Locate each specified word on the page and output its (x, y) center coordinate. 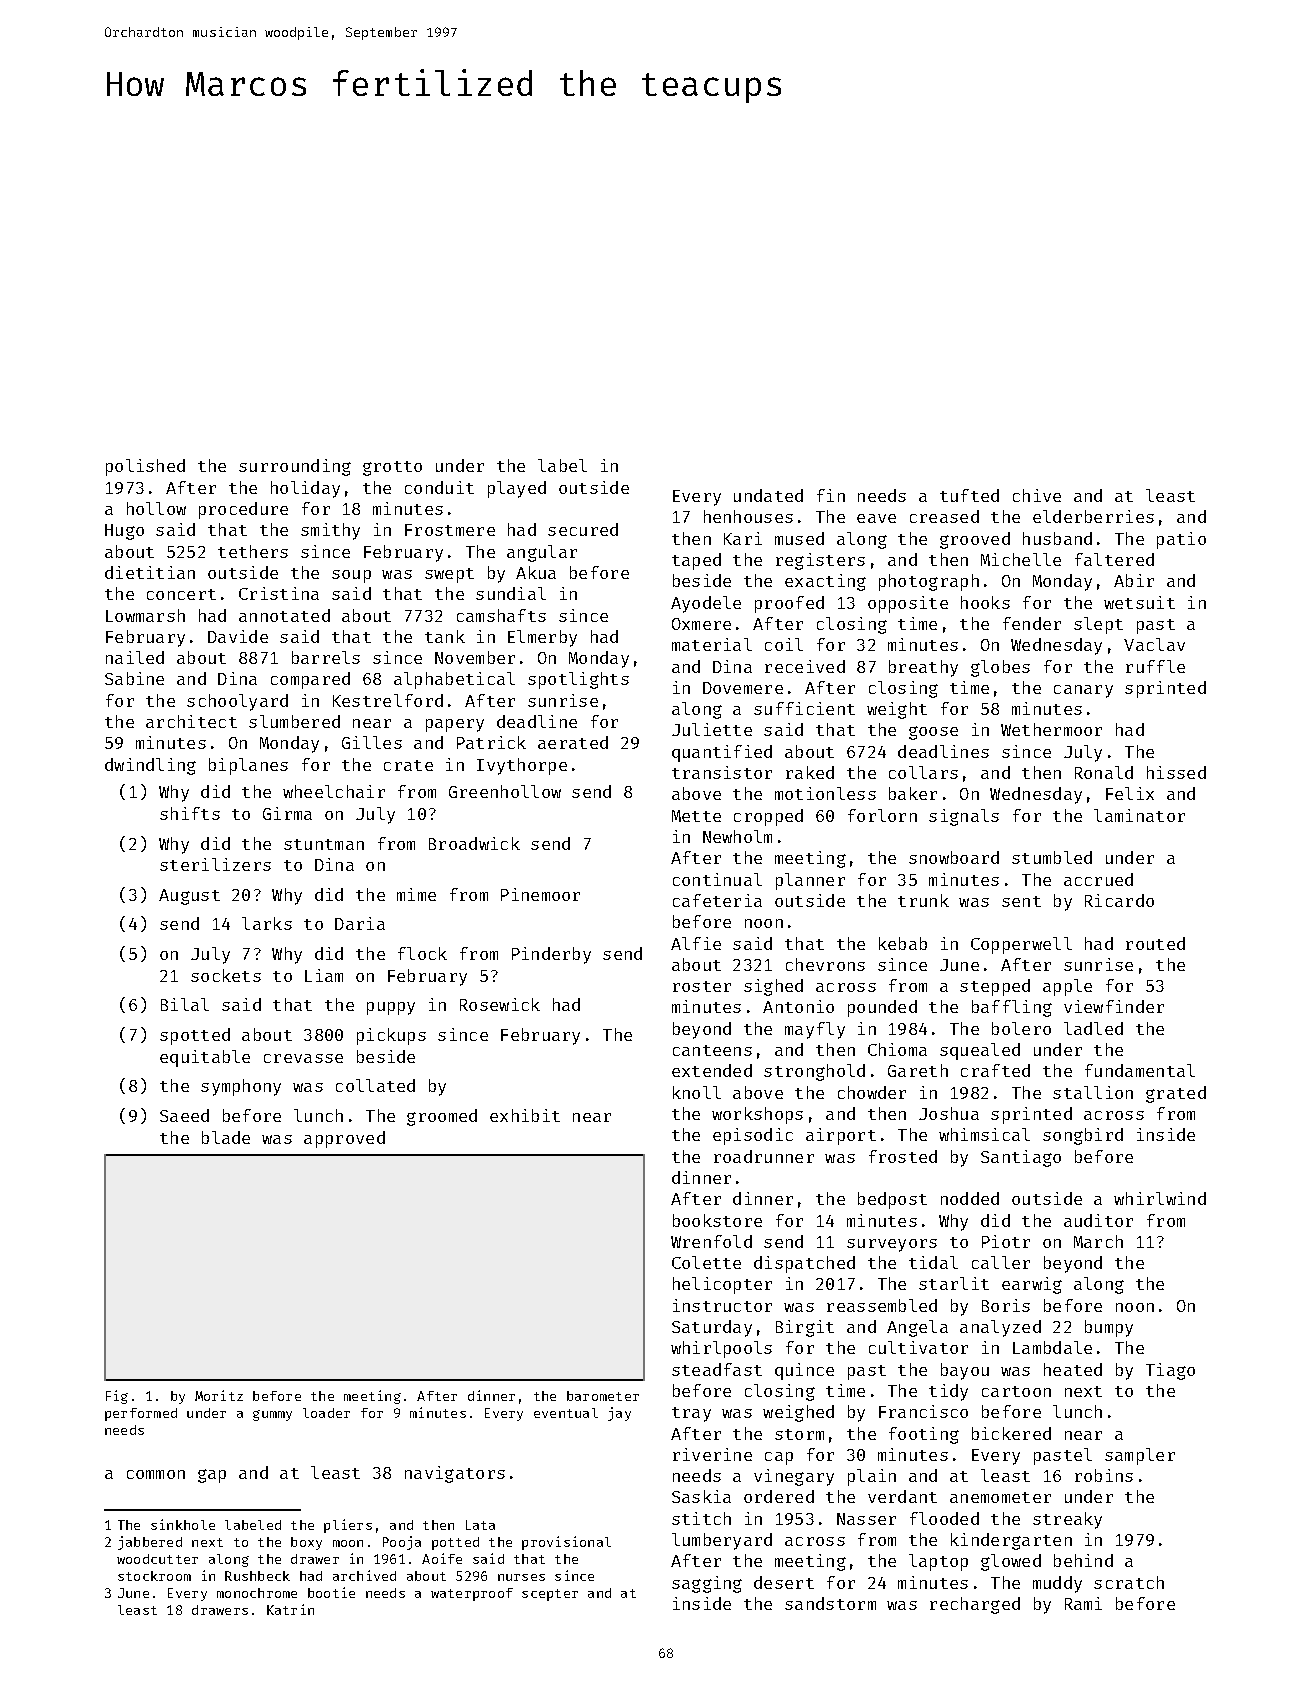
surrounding (295, 467)
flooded (944, 1518)
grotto (392, 468)
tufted (969, 495)
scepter (550, 1595)
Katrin (290, 1609)
